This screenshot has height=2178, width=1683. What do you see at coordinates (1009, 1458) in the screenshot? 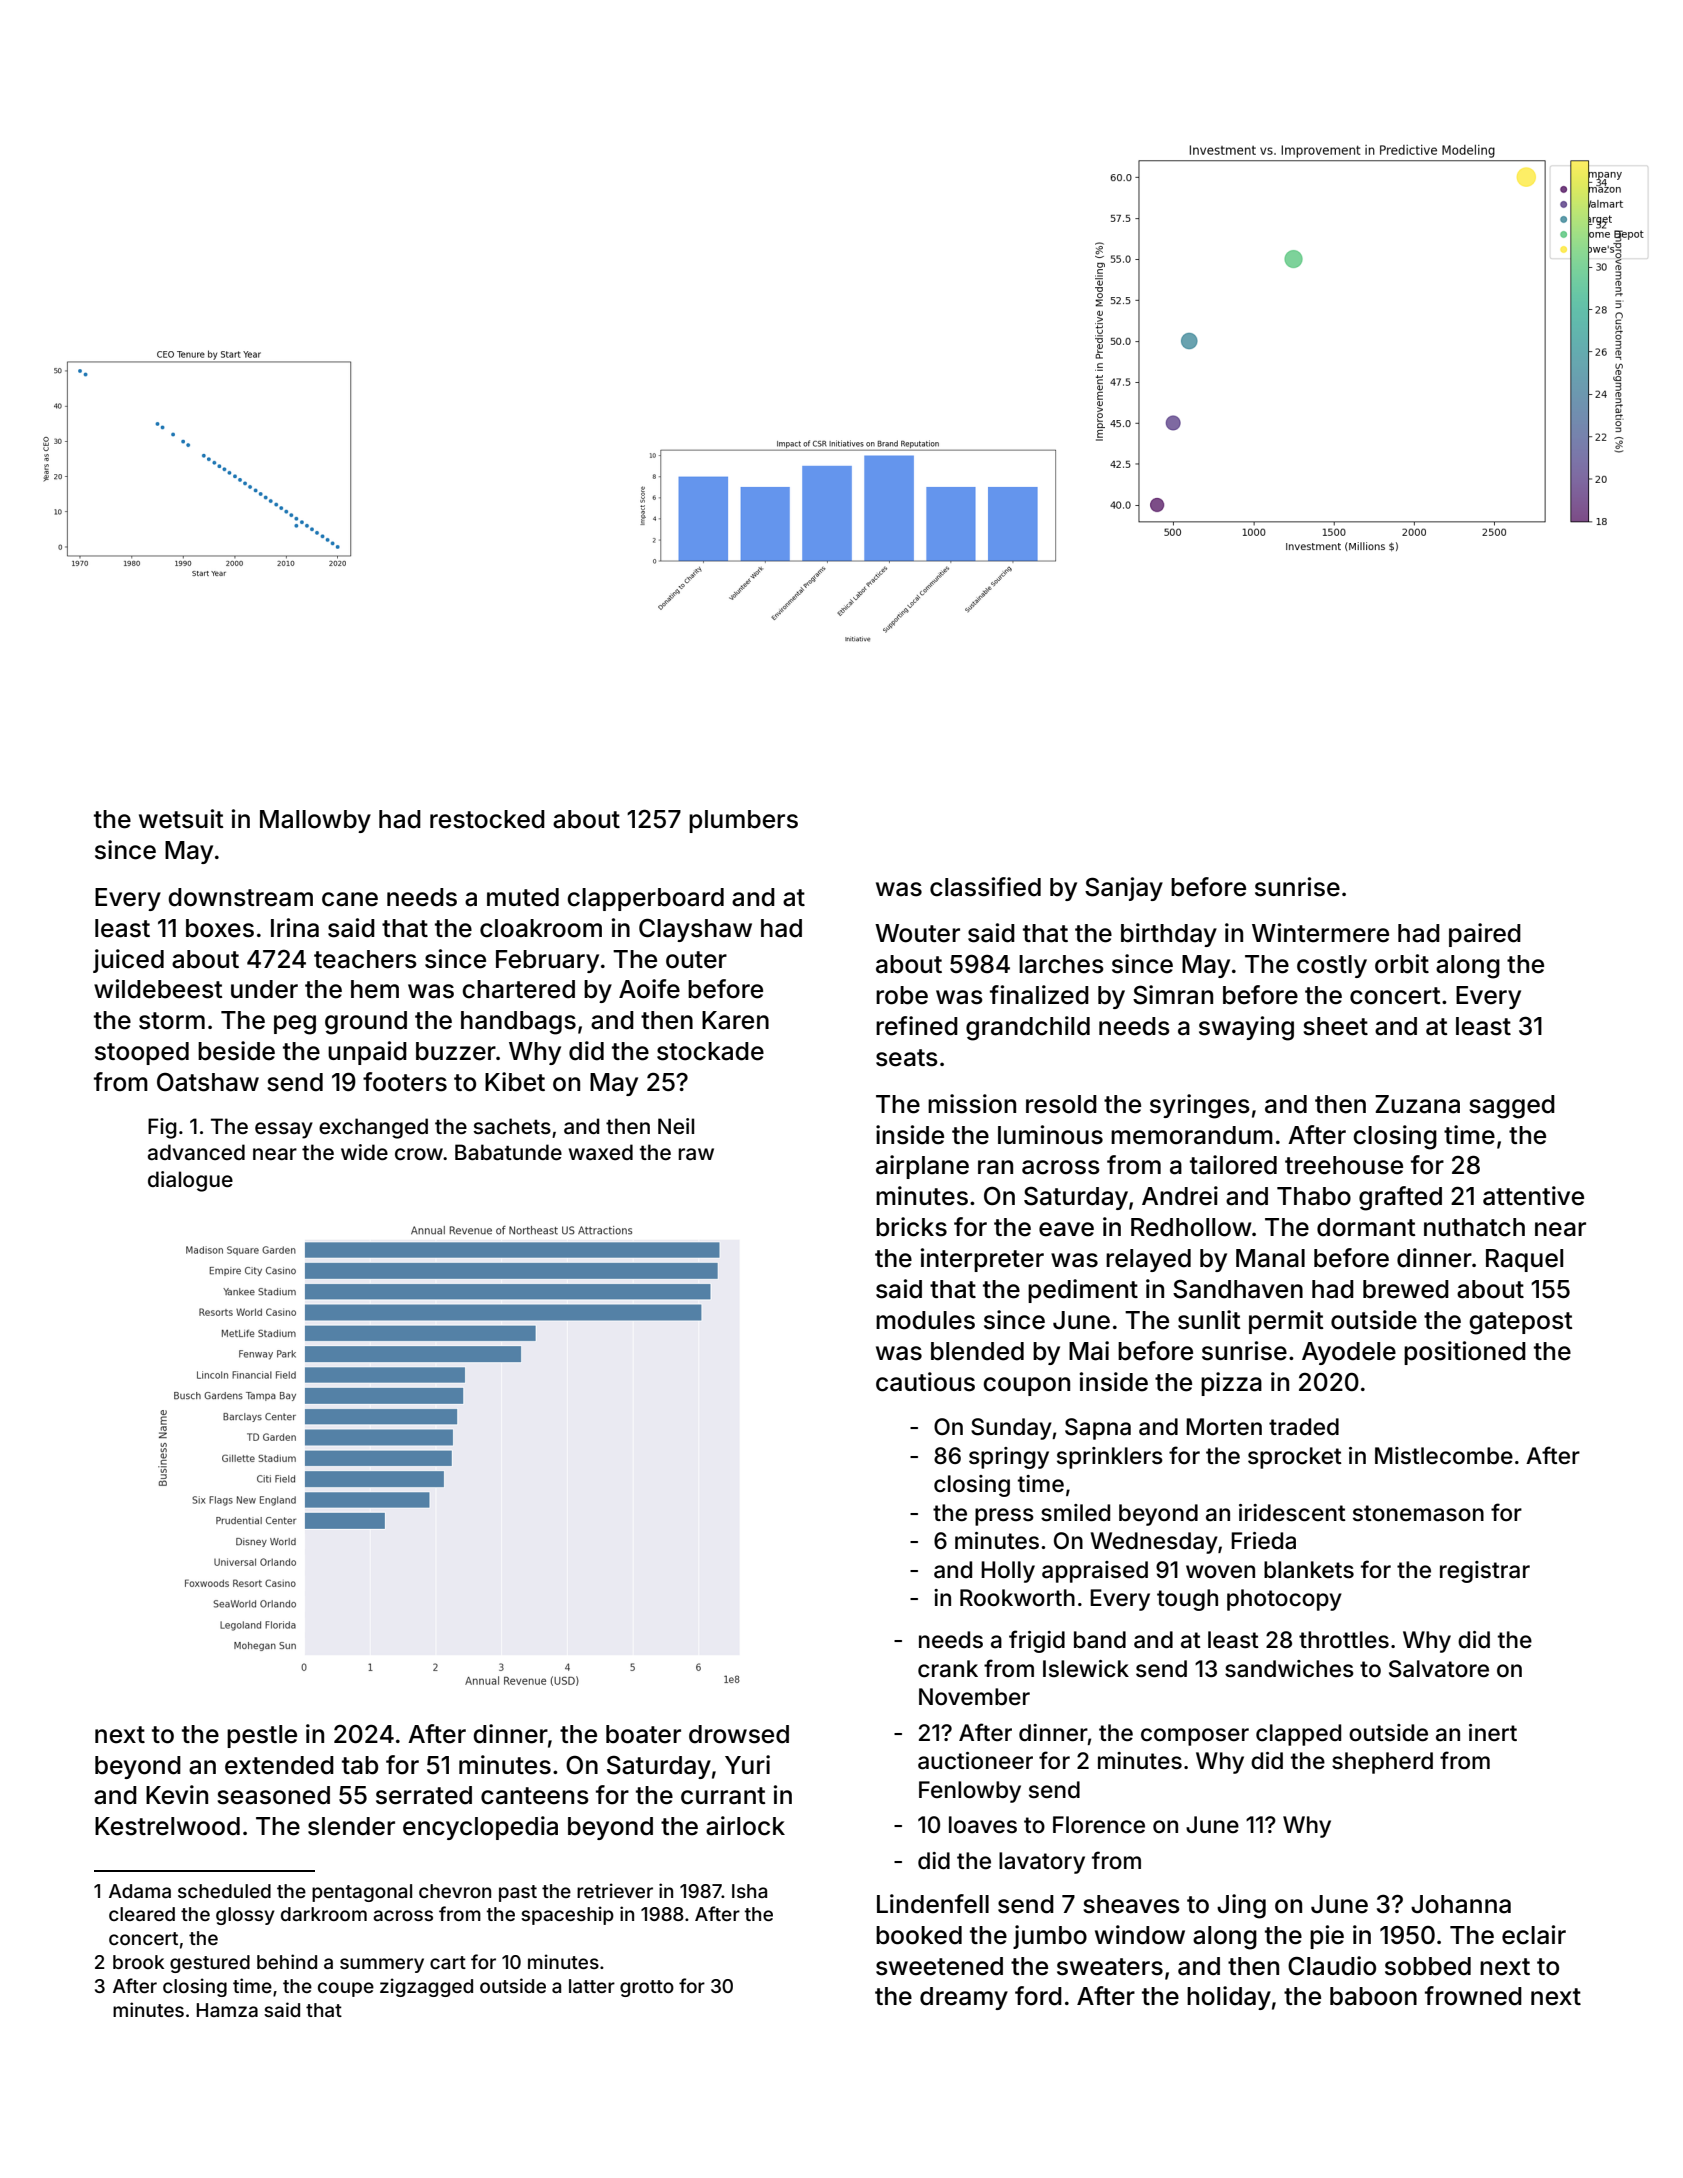
I see `springy` at bounding box center [1009, 1458].
